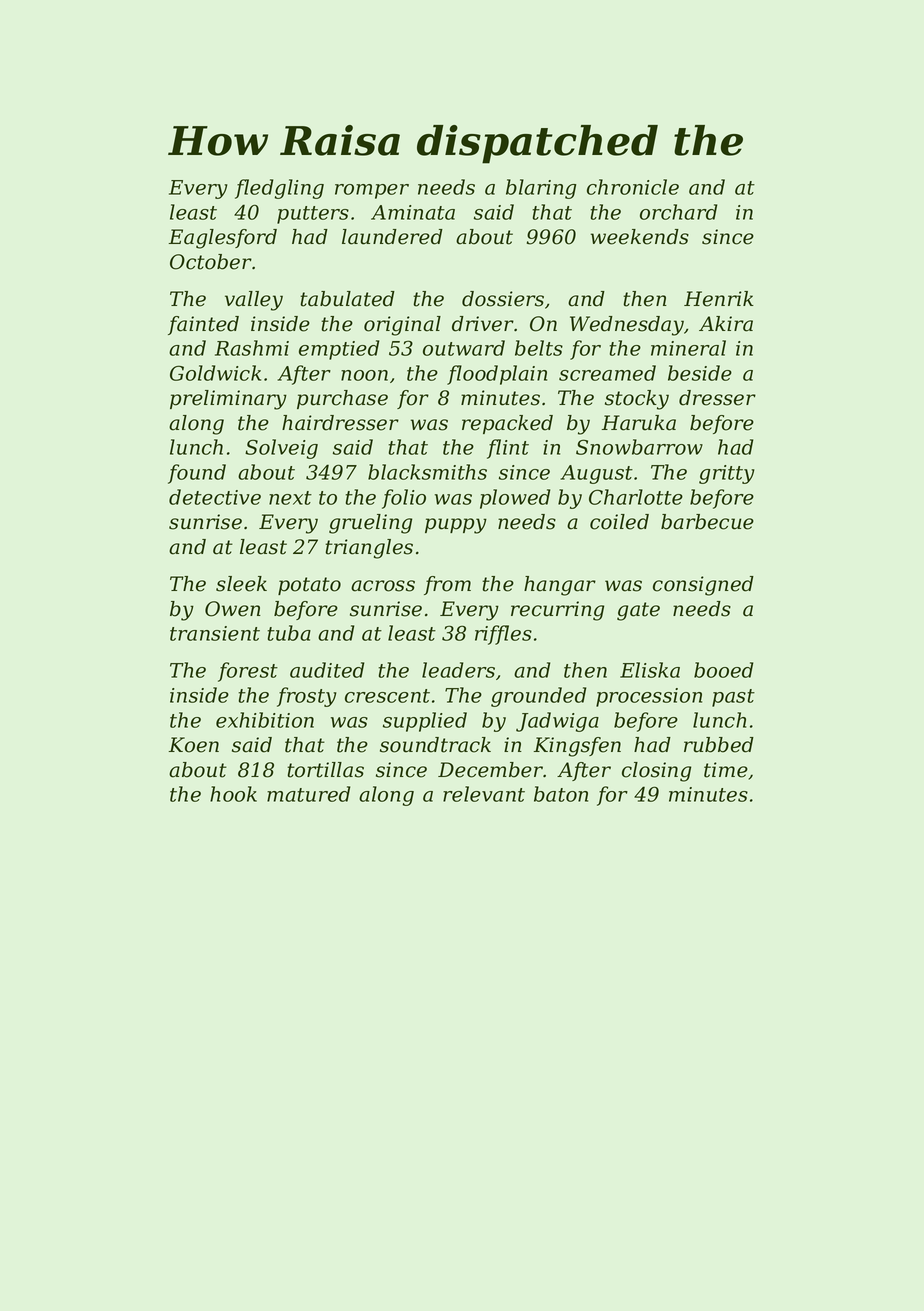 The height and width of the page is (1311, 924). What do you see at coordinates (638, 611) in the page?
I see `gate` at bounding box center [638, 611].
